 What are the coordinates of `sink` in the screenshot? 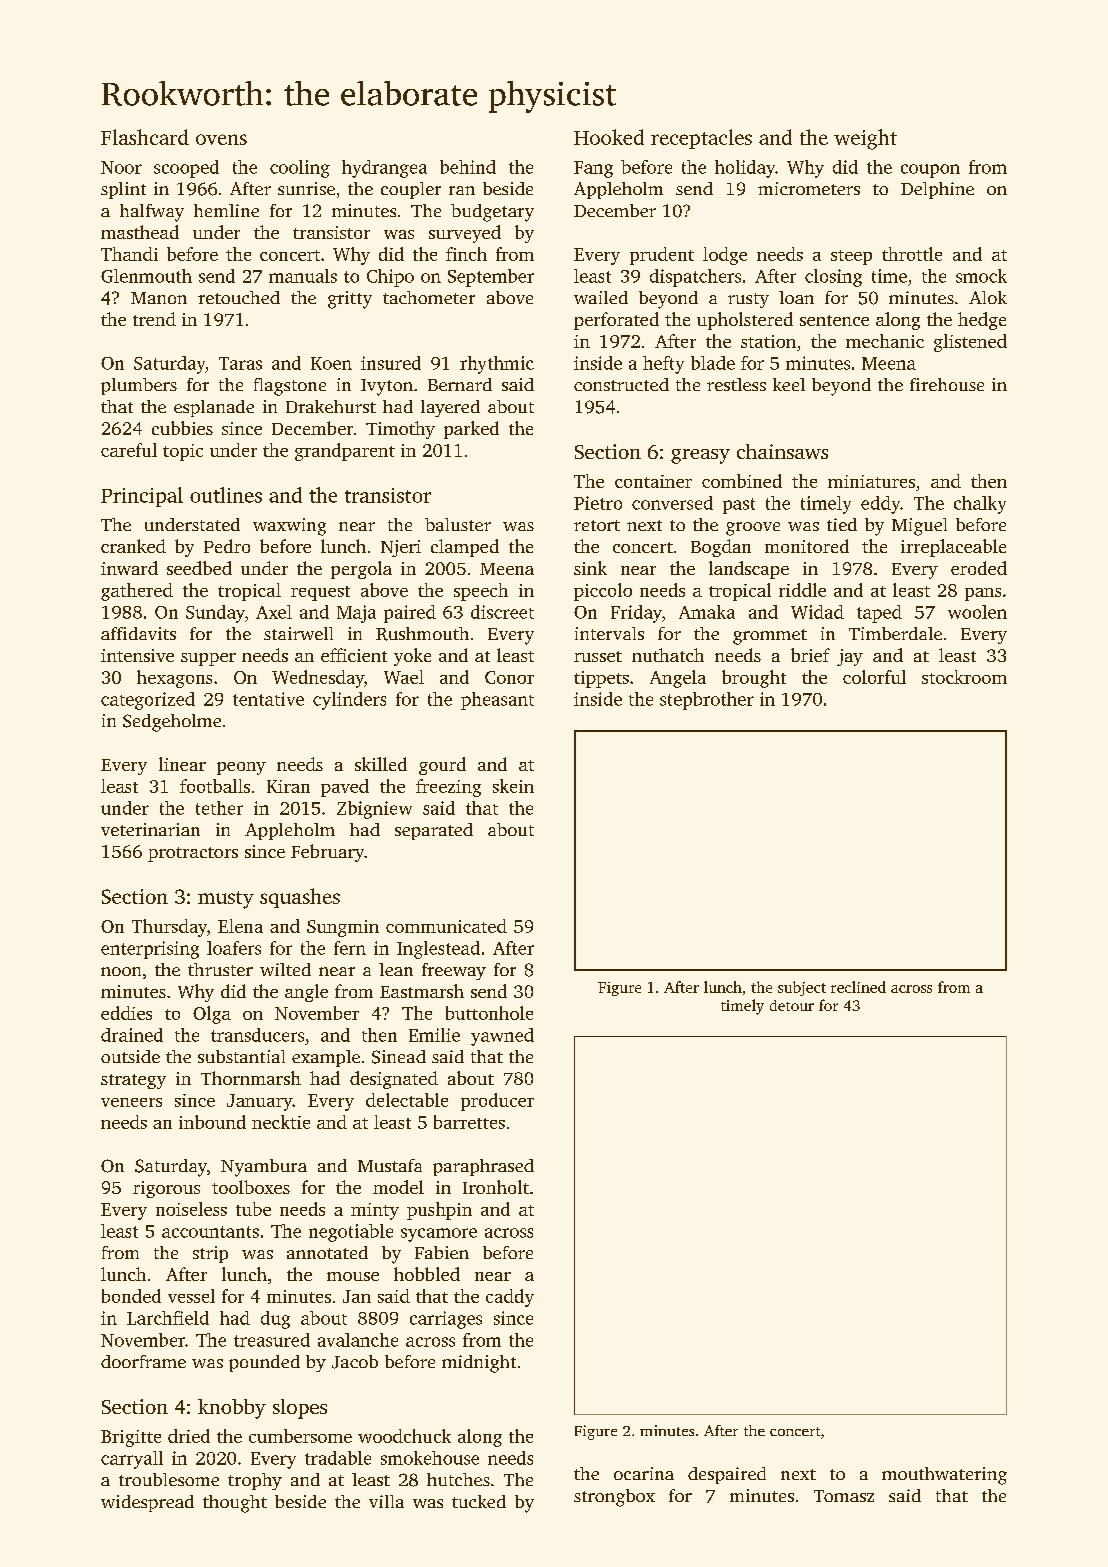 It's located at (590, 568).
